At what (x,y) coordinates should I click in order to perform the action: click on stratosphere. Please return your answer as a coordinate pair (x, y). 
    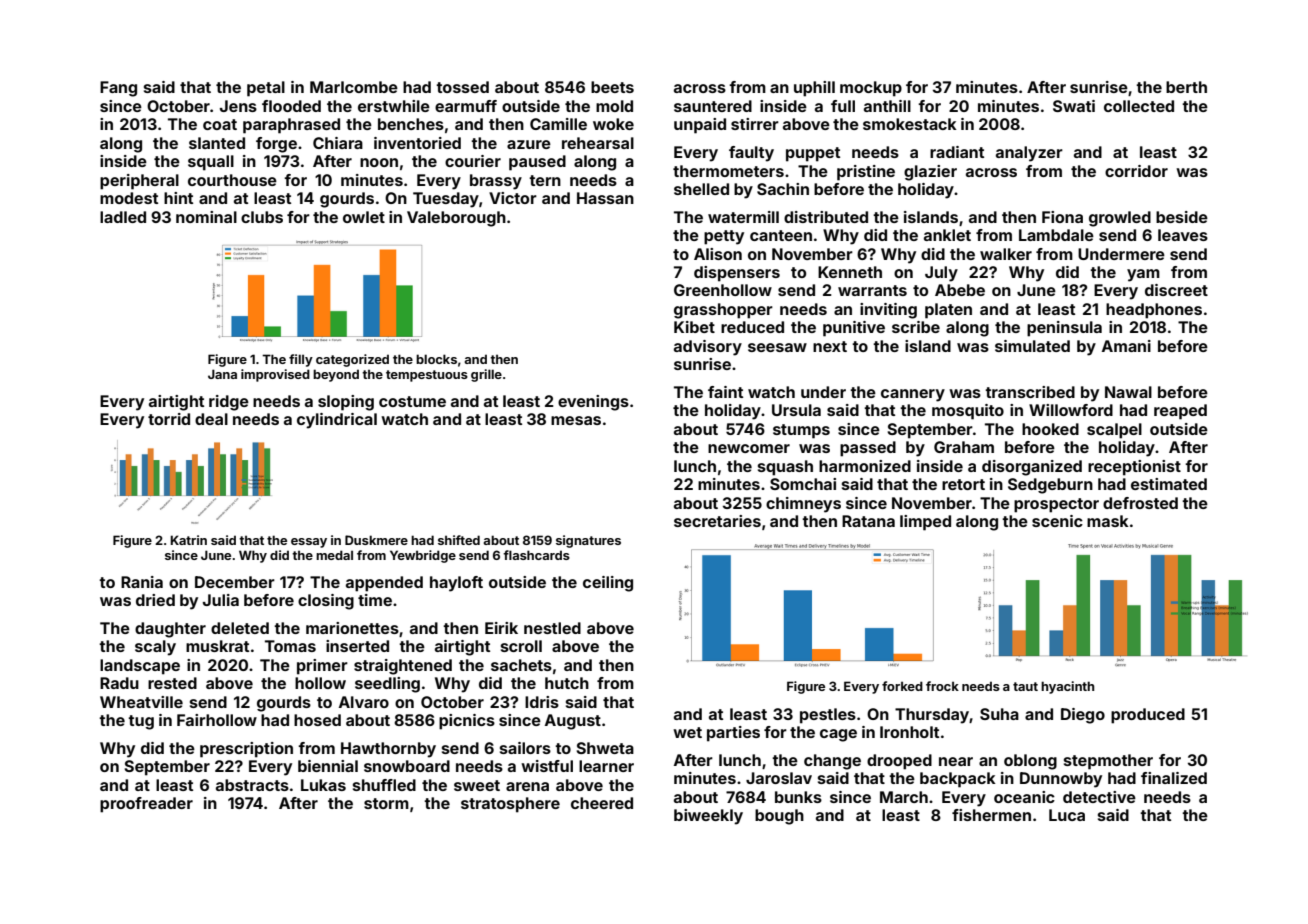
    Looking at the image, I should click on (510, 805).
